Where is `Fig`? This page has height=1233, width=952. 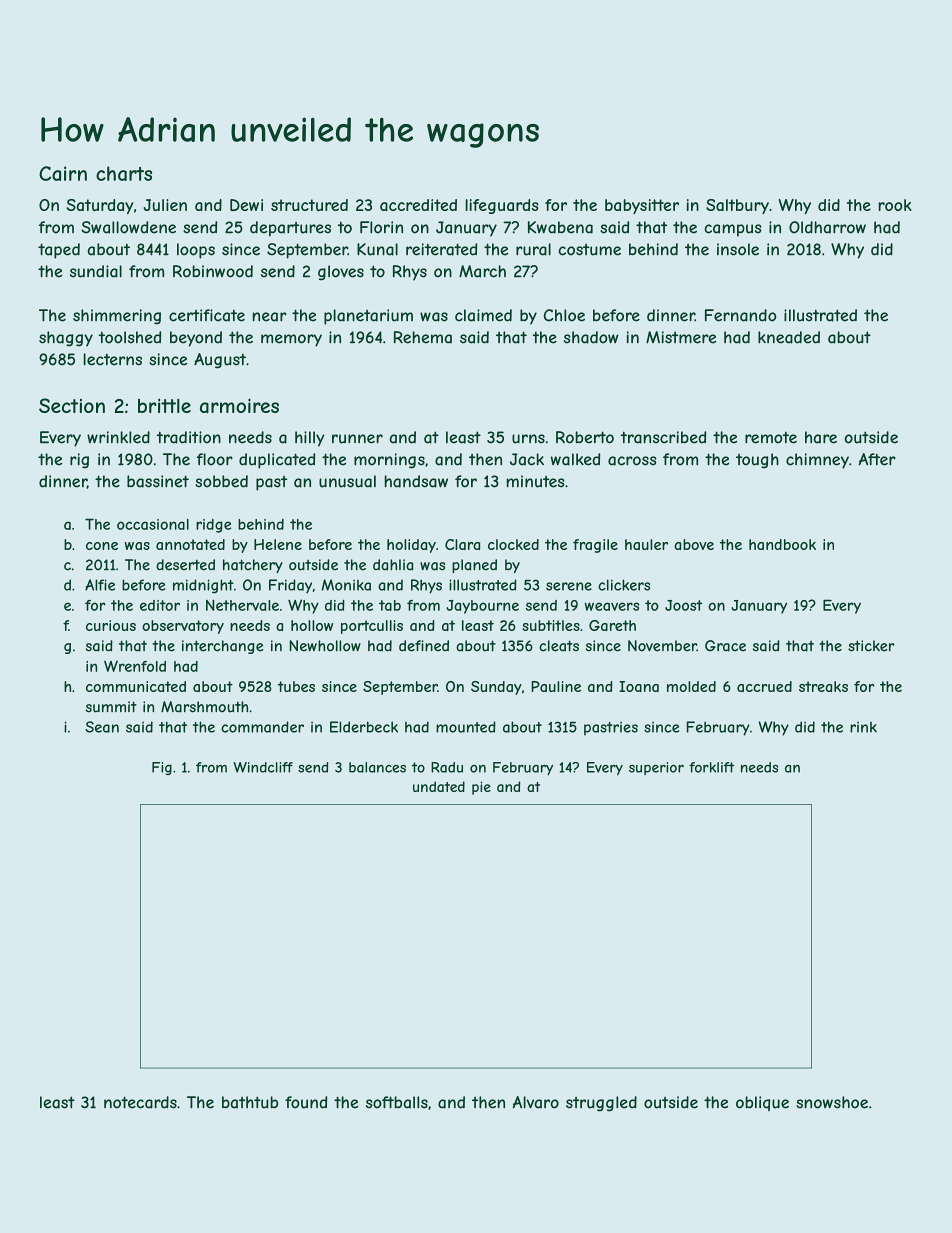
Fig is located at coordinates (162, 768).
